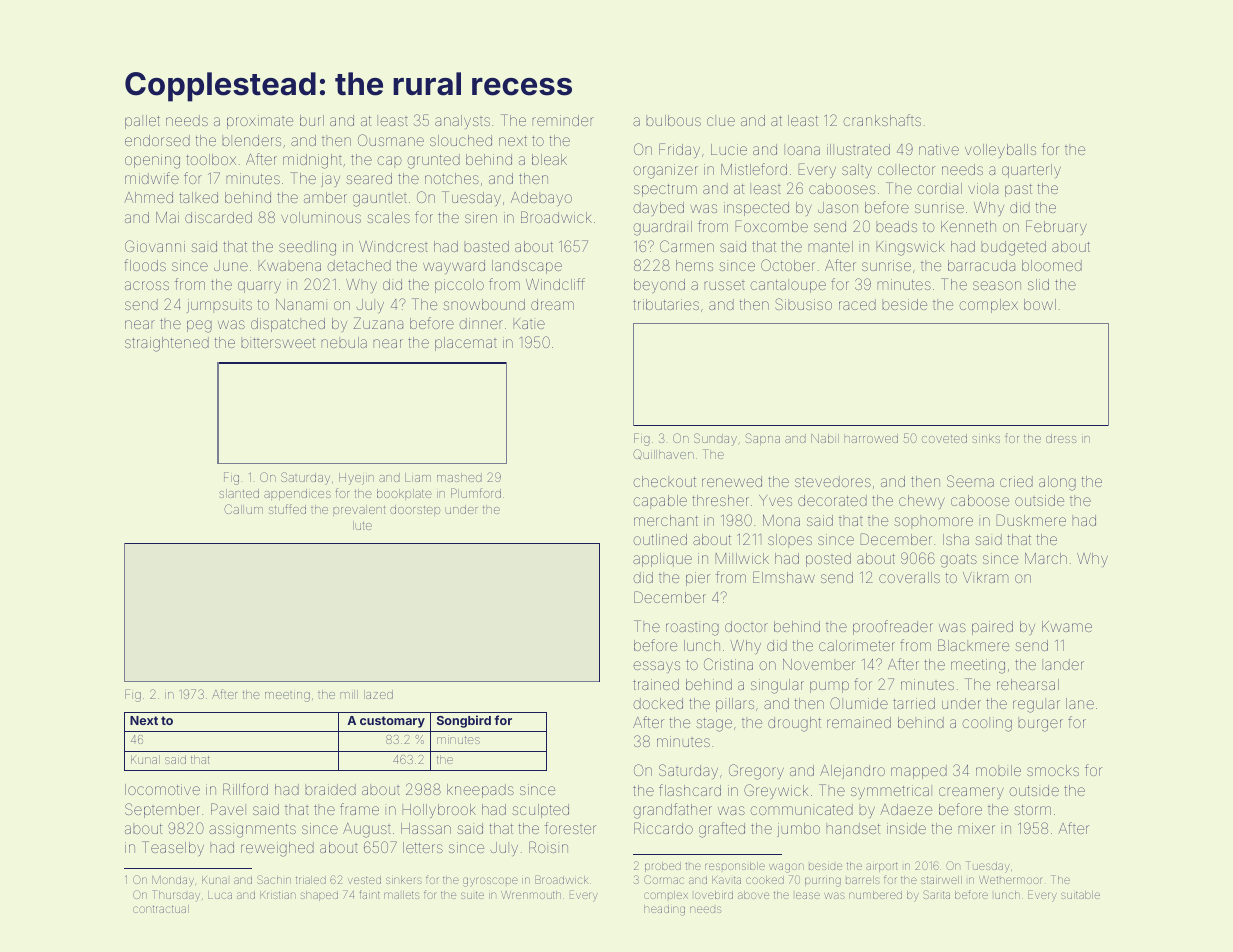  I want to click on Lucie, so click(729, 149).
